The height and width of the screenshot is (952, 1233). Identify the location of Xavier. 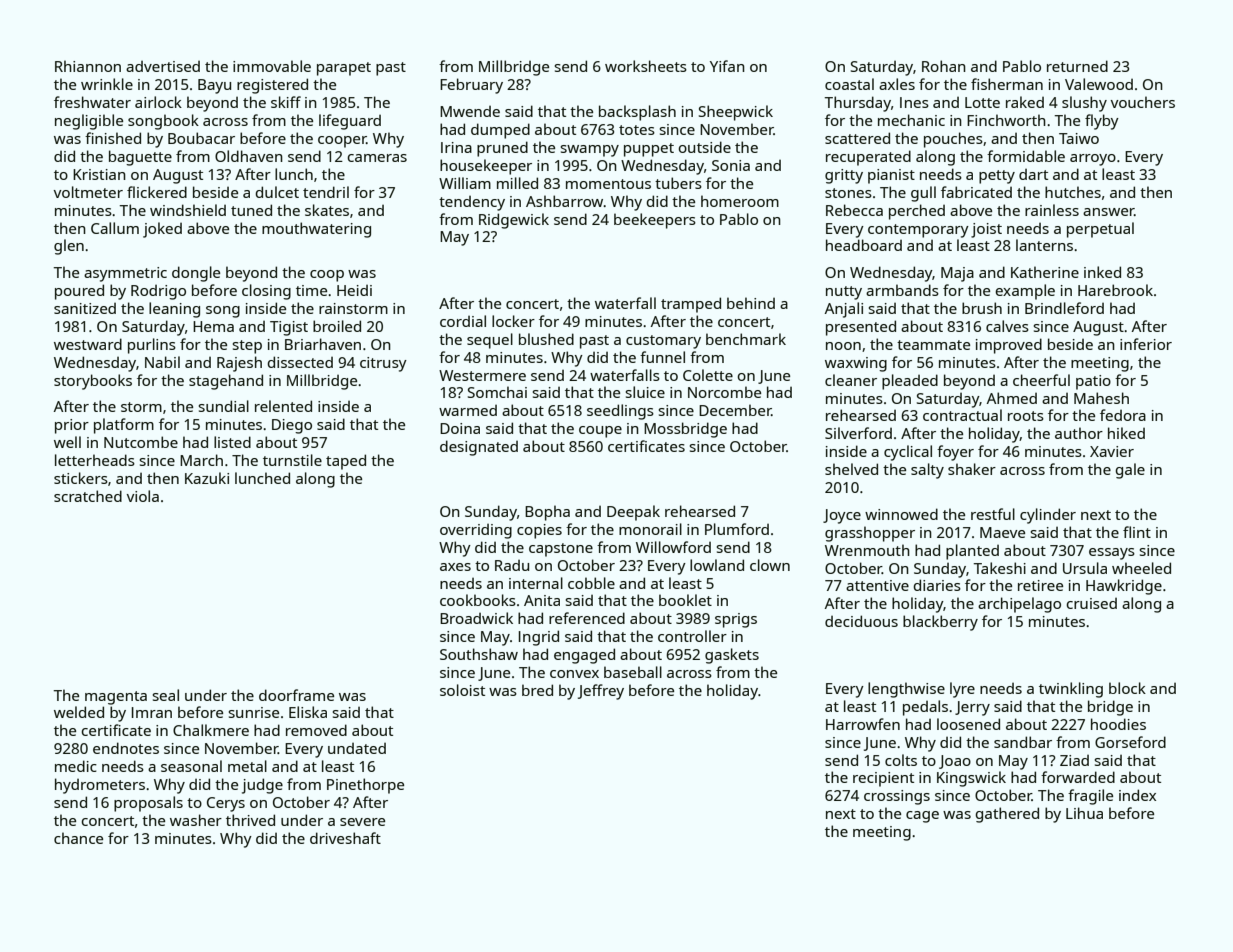
(1112, 451).
